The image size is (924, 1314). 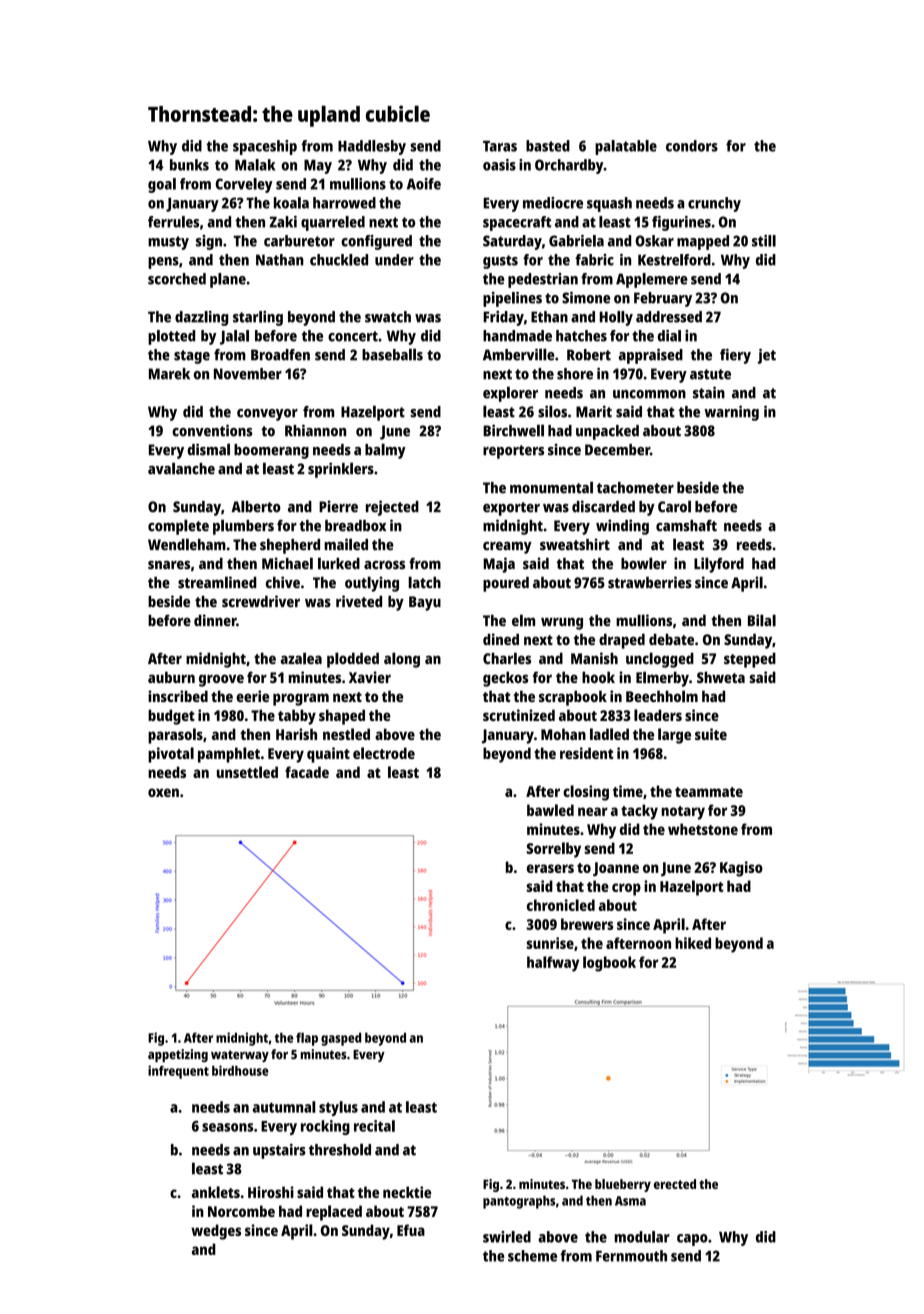 I want to click on appetizing, so click(x=178, y=1055).
